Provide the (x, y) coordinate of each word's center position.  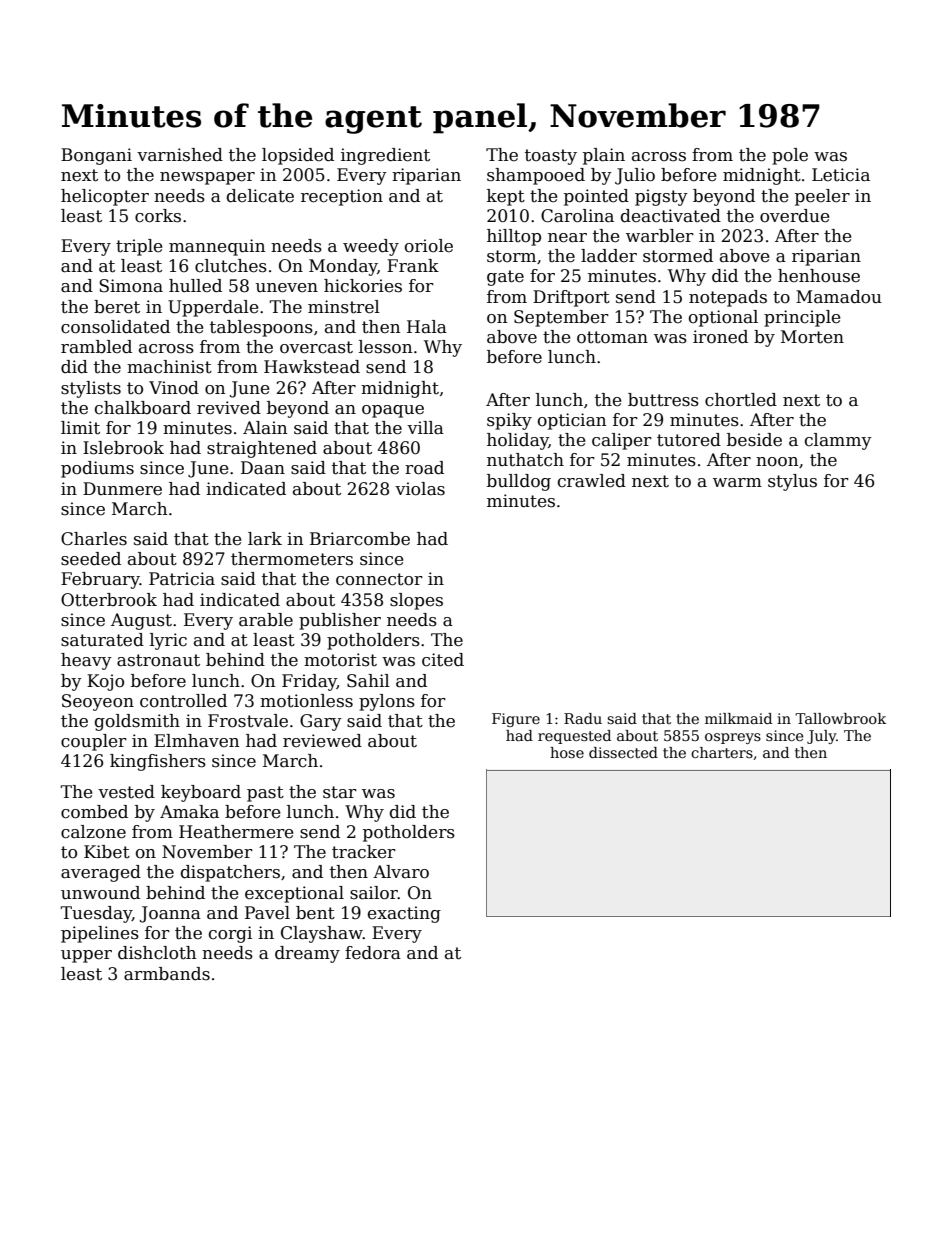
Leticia (841, 175)
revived (229, 408)
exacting (404, 914)
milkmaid (738, 718)
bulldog (519, 482)
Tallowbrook (840, 718)
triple (139, 247)
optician (572, 421)
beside (754, 440)
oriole (429, 246)
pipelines (100, 934)
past (265, 794)
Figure (516, 720)
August (141, 621)
